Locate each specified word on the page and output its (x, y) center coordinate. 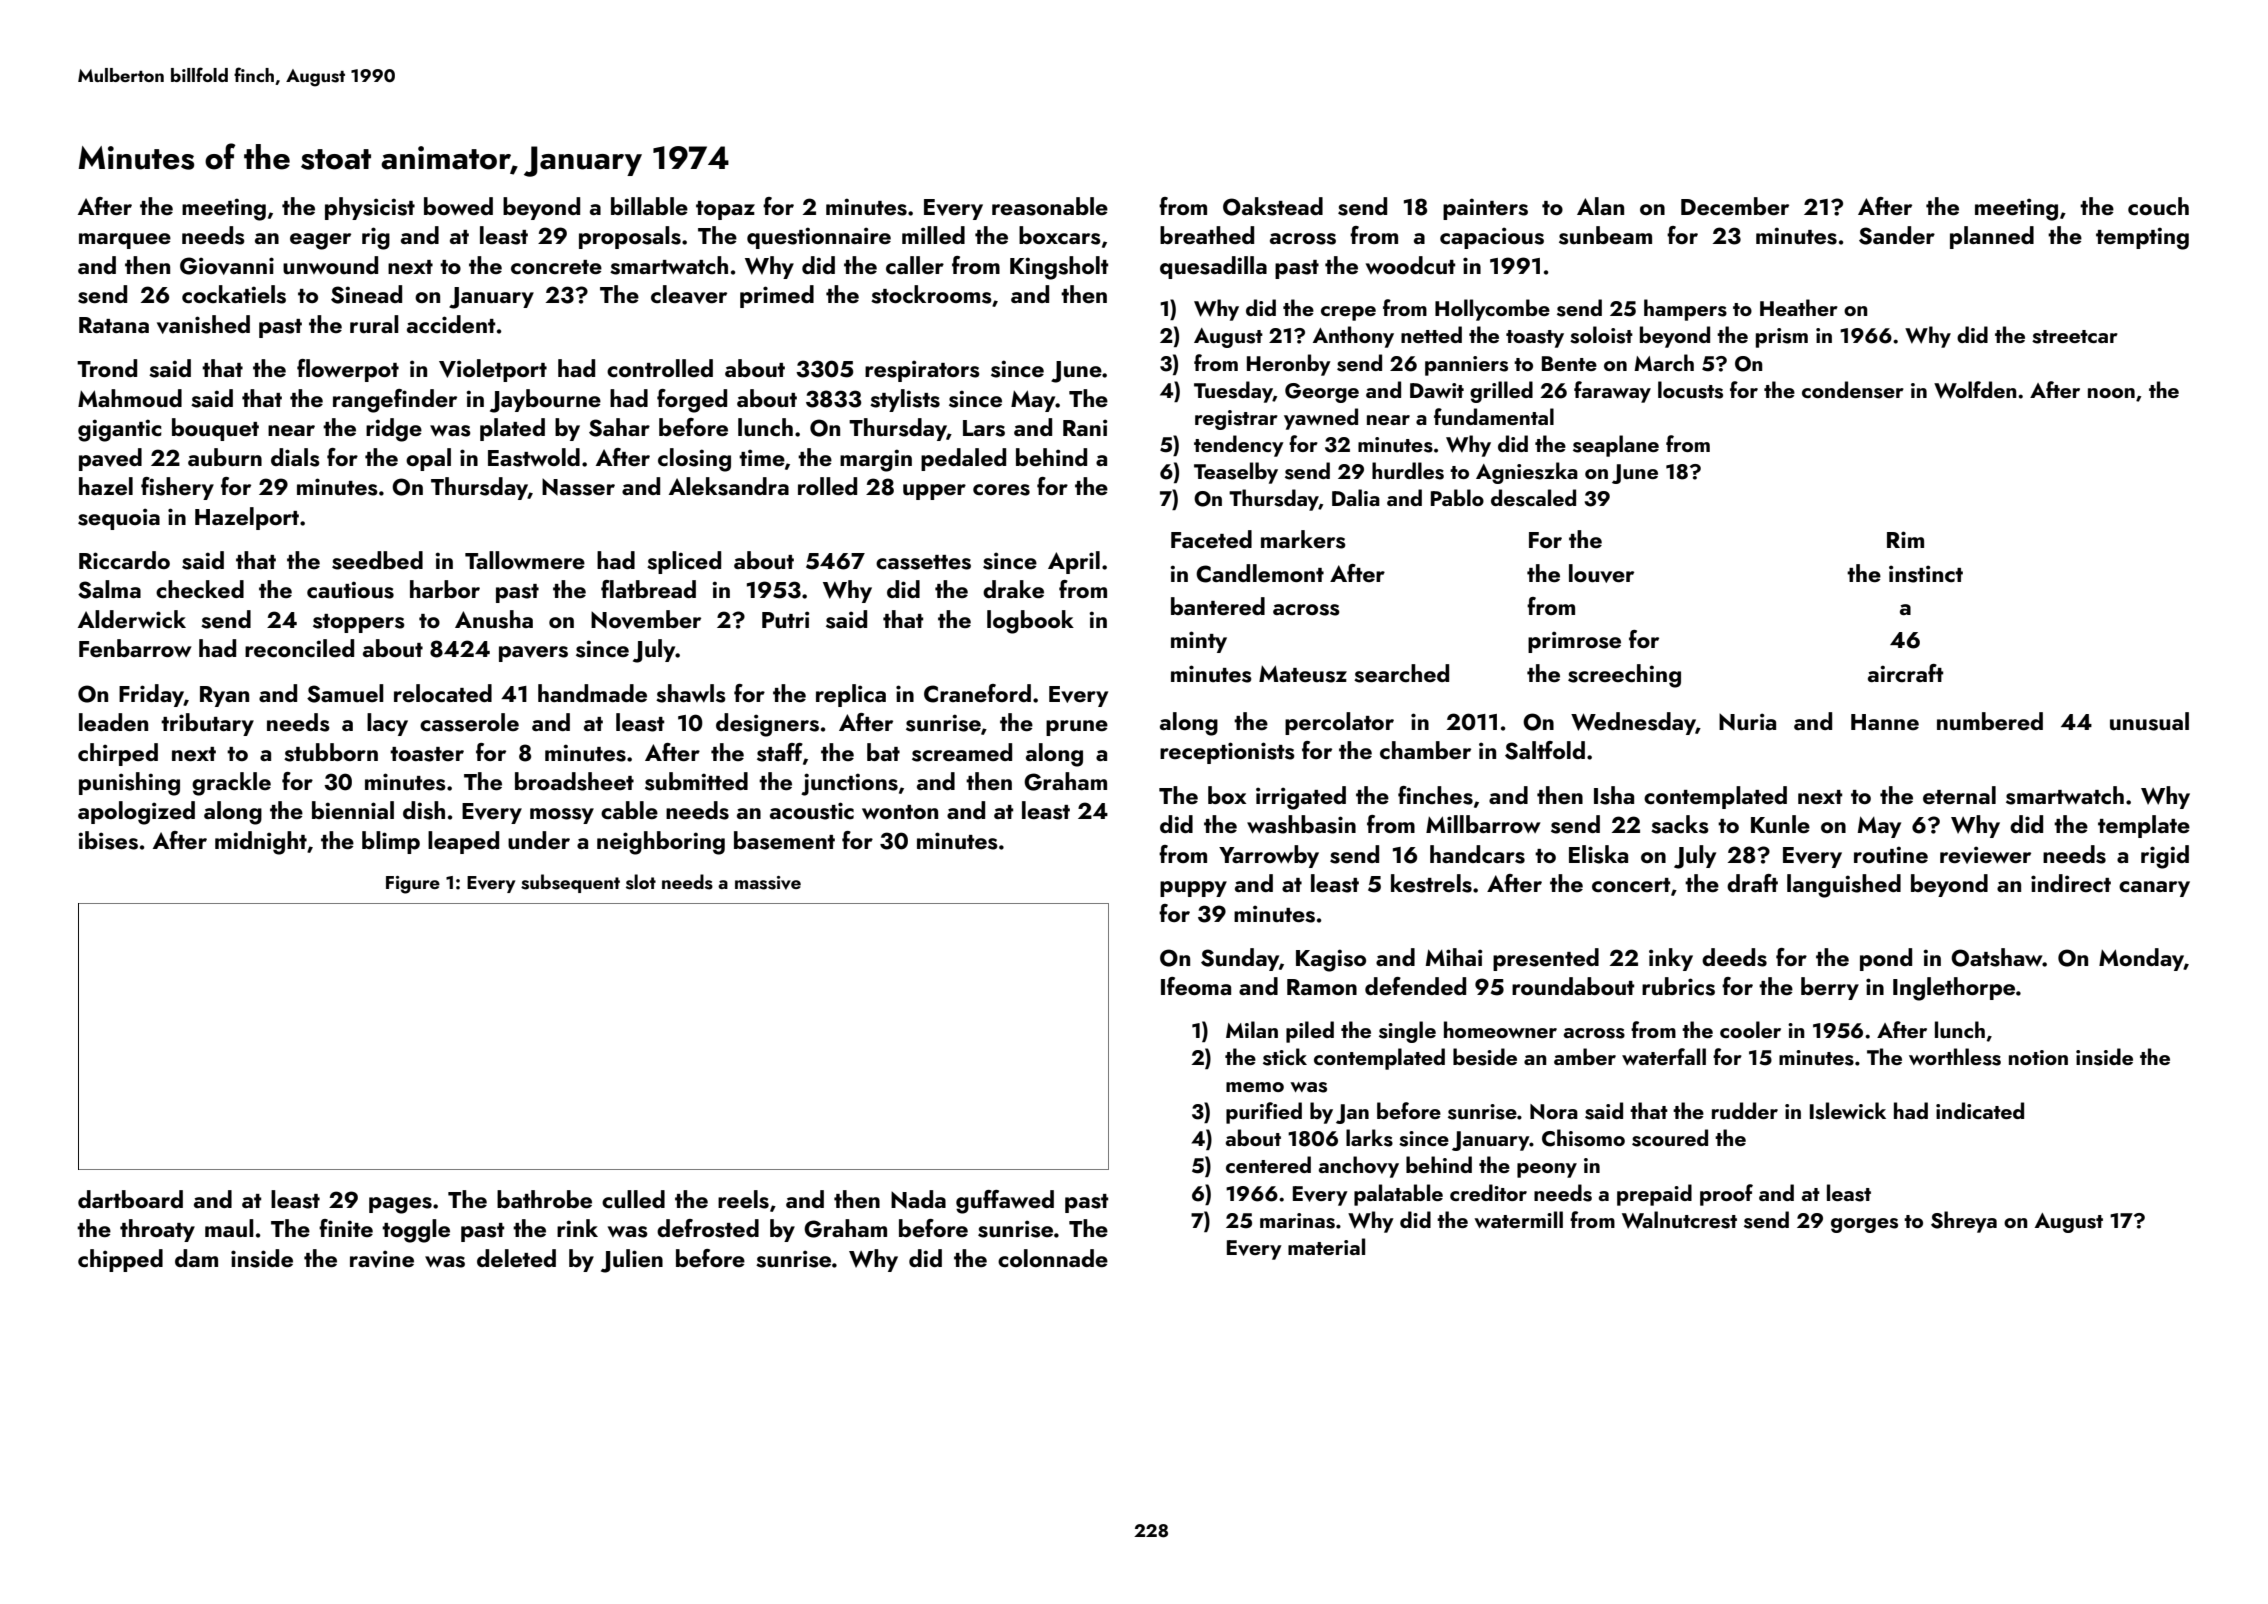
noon (2111, 393)
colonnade (1053, 1258)
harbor (445, 589)
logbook (1030, 622)
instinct (1926, 574)
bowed (458, 206)
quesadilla (1213, 267)
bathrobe (544, 1199)
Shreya (1964, 1222)
